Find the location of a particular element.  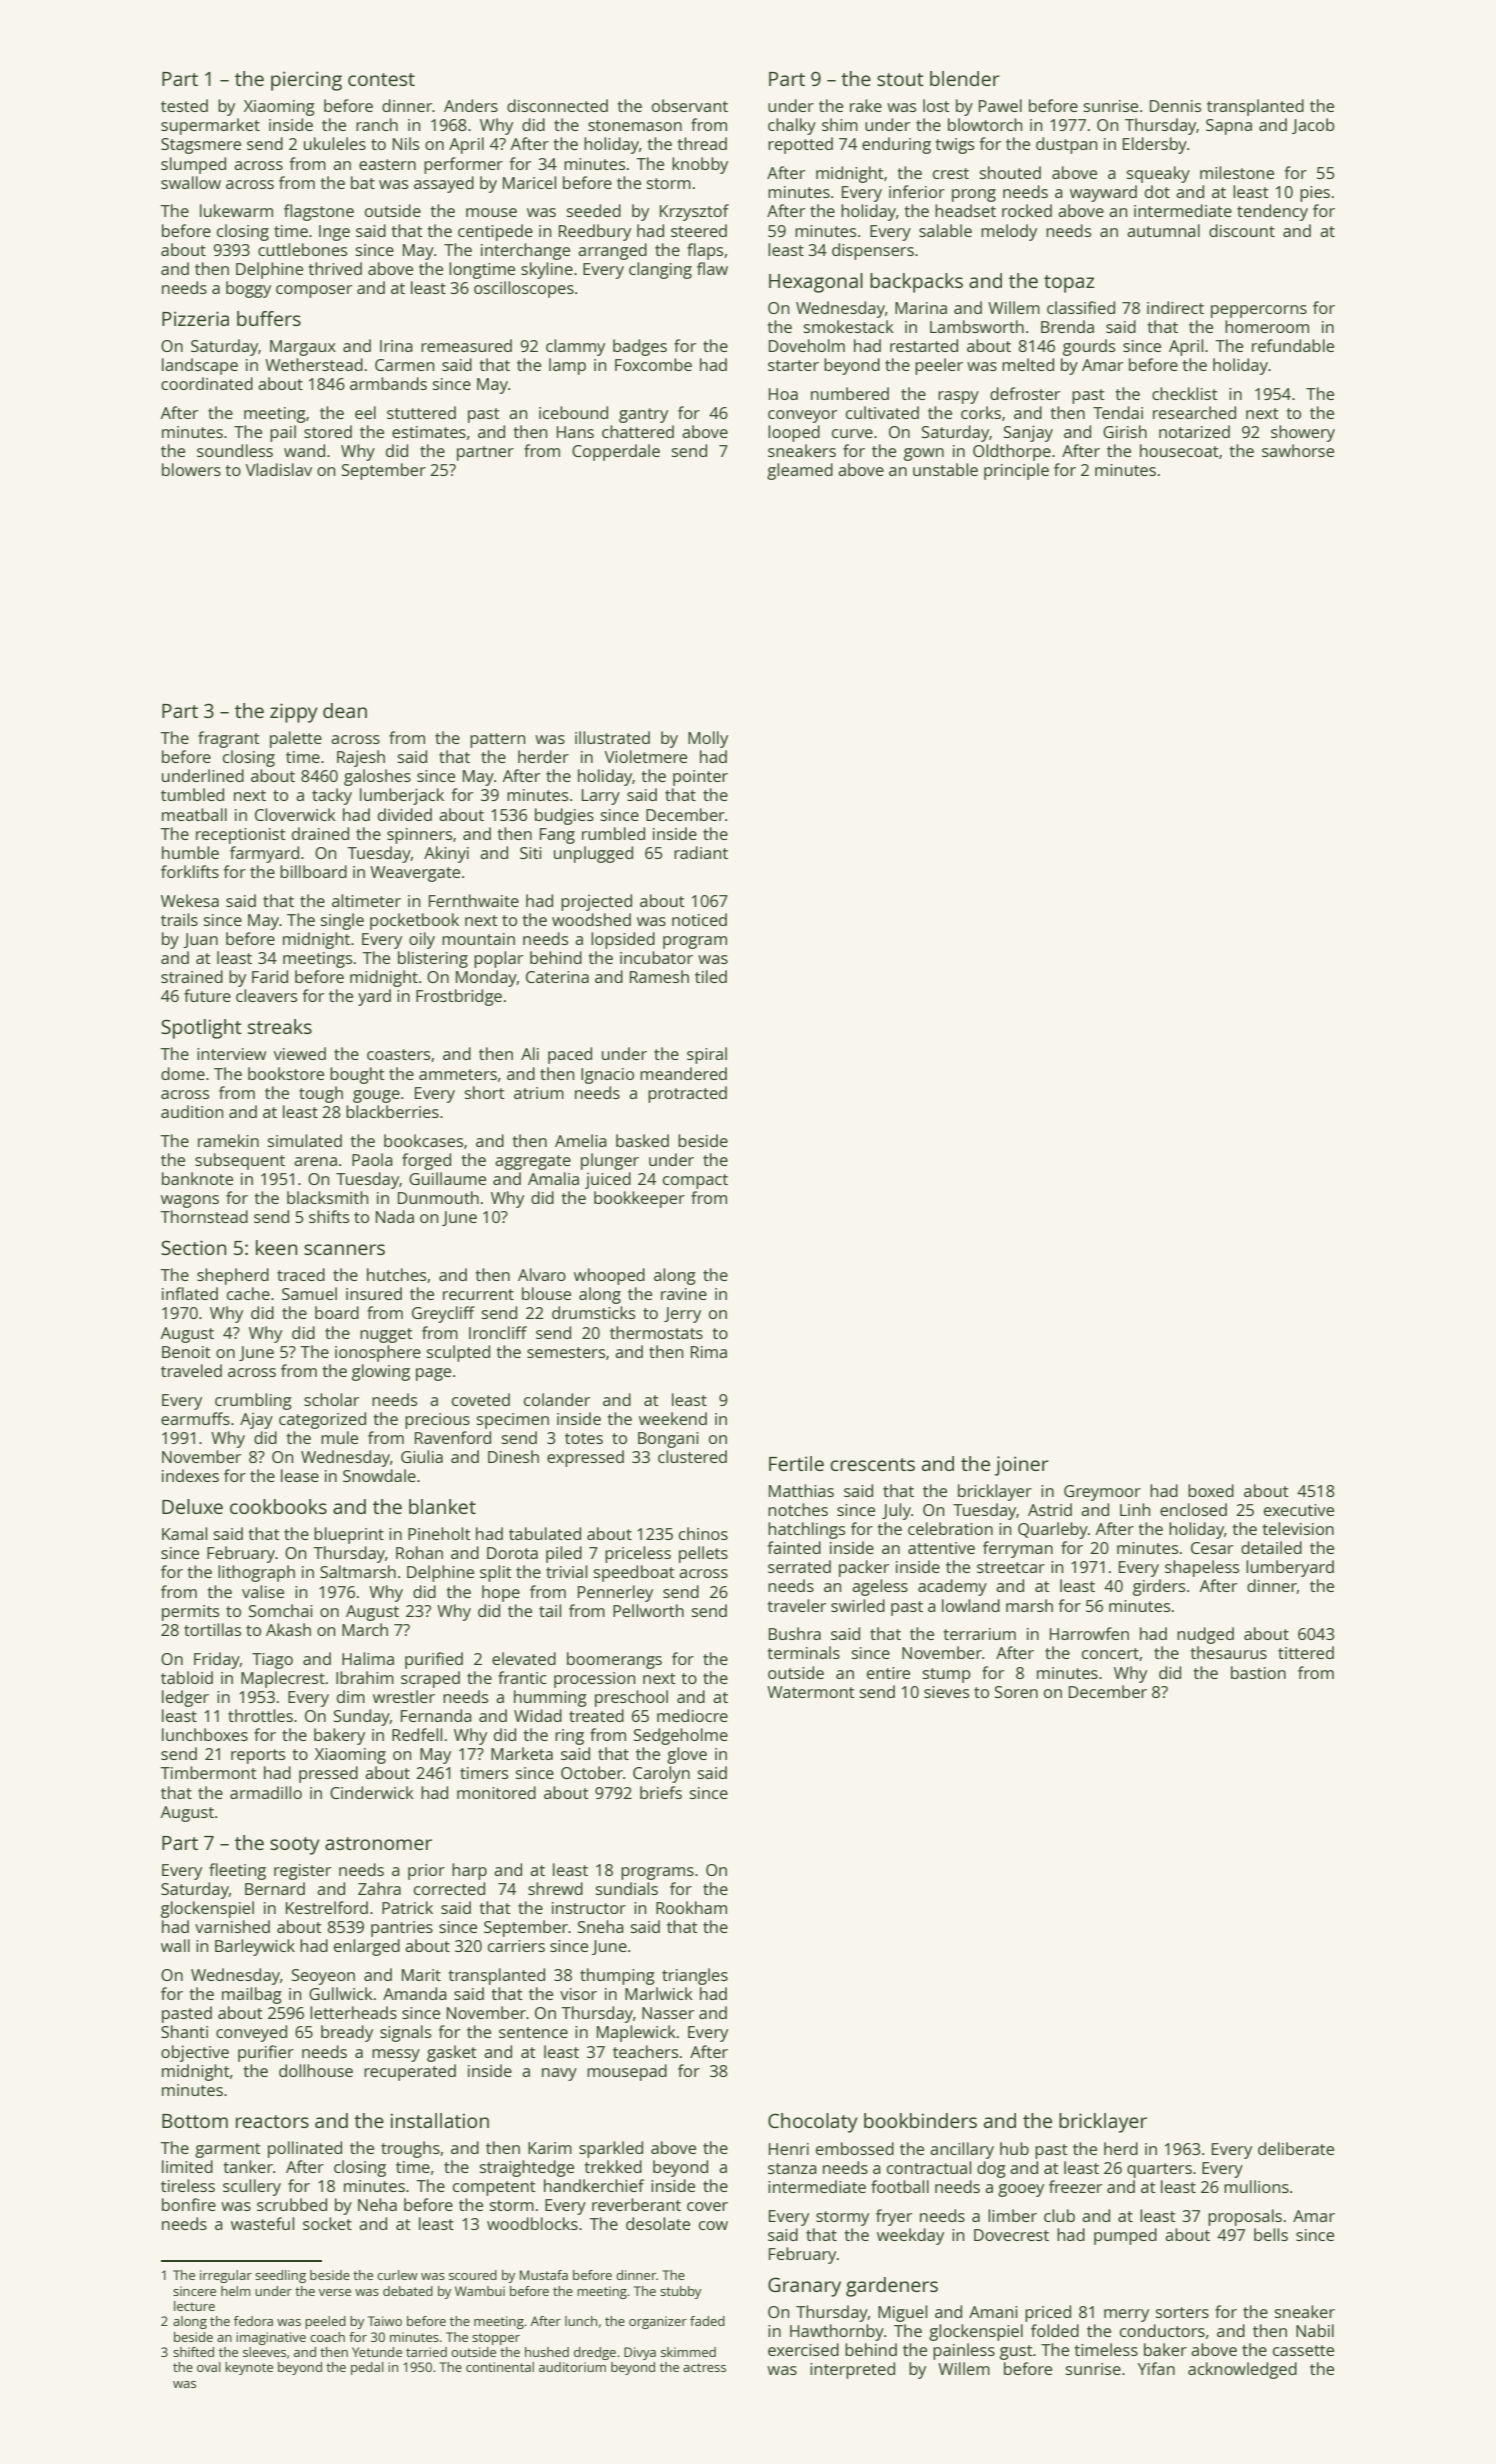

Krzysztof is located at coordinates (694, 212).
